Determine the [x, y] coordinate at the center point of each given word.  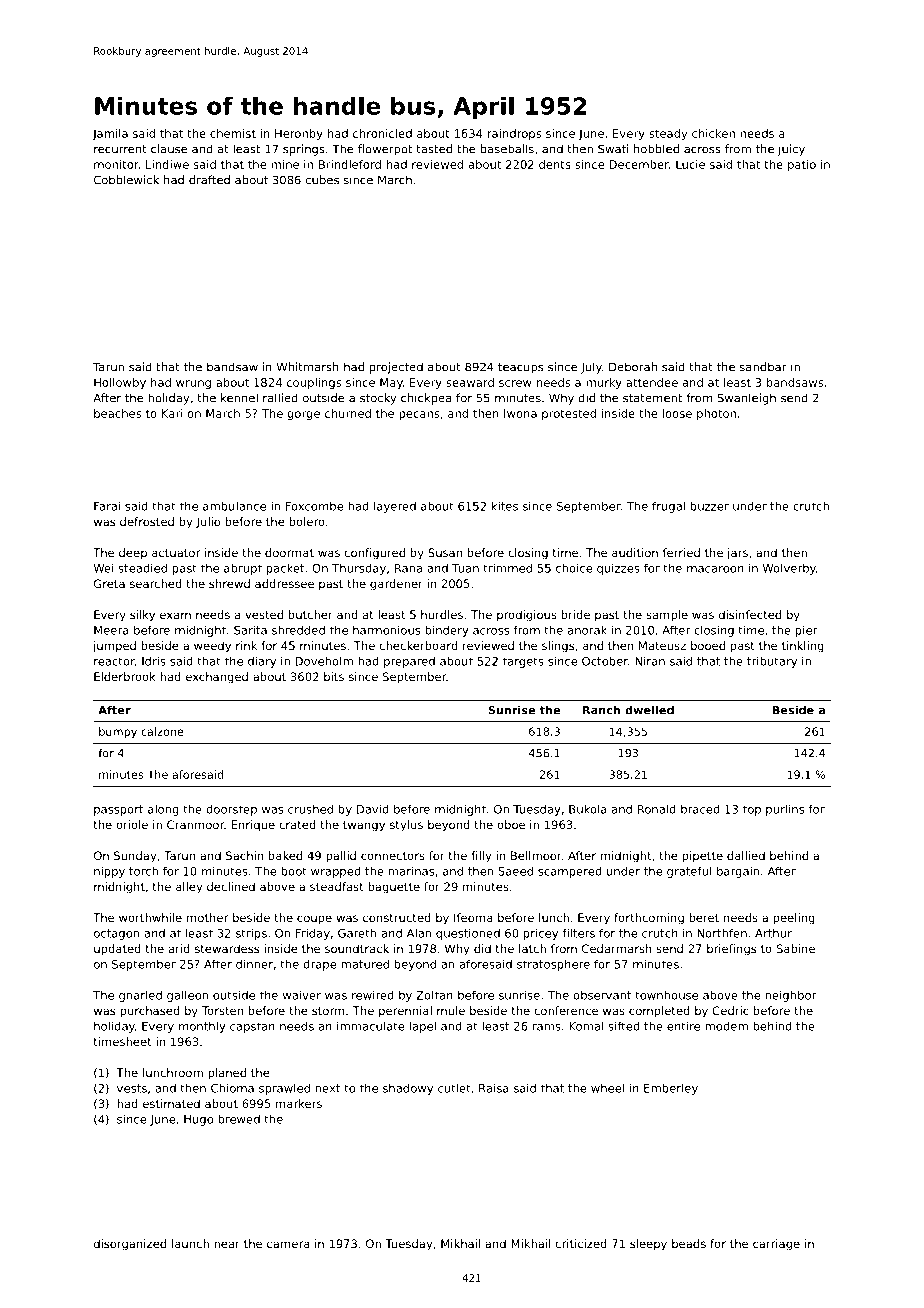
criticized [581, 1243]
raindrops [514, 134]
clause [169, 149]
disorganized [130, 1245]
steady [668, 134]
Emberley [671, 1089]
